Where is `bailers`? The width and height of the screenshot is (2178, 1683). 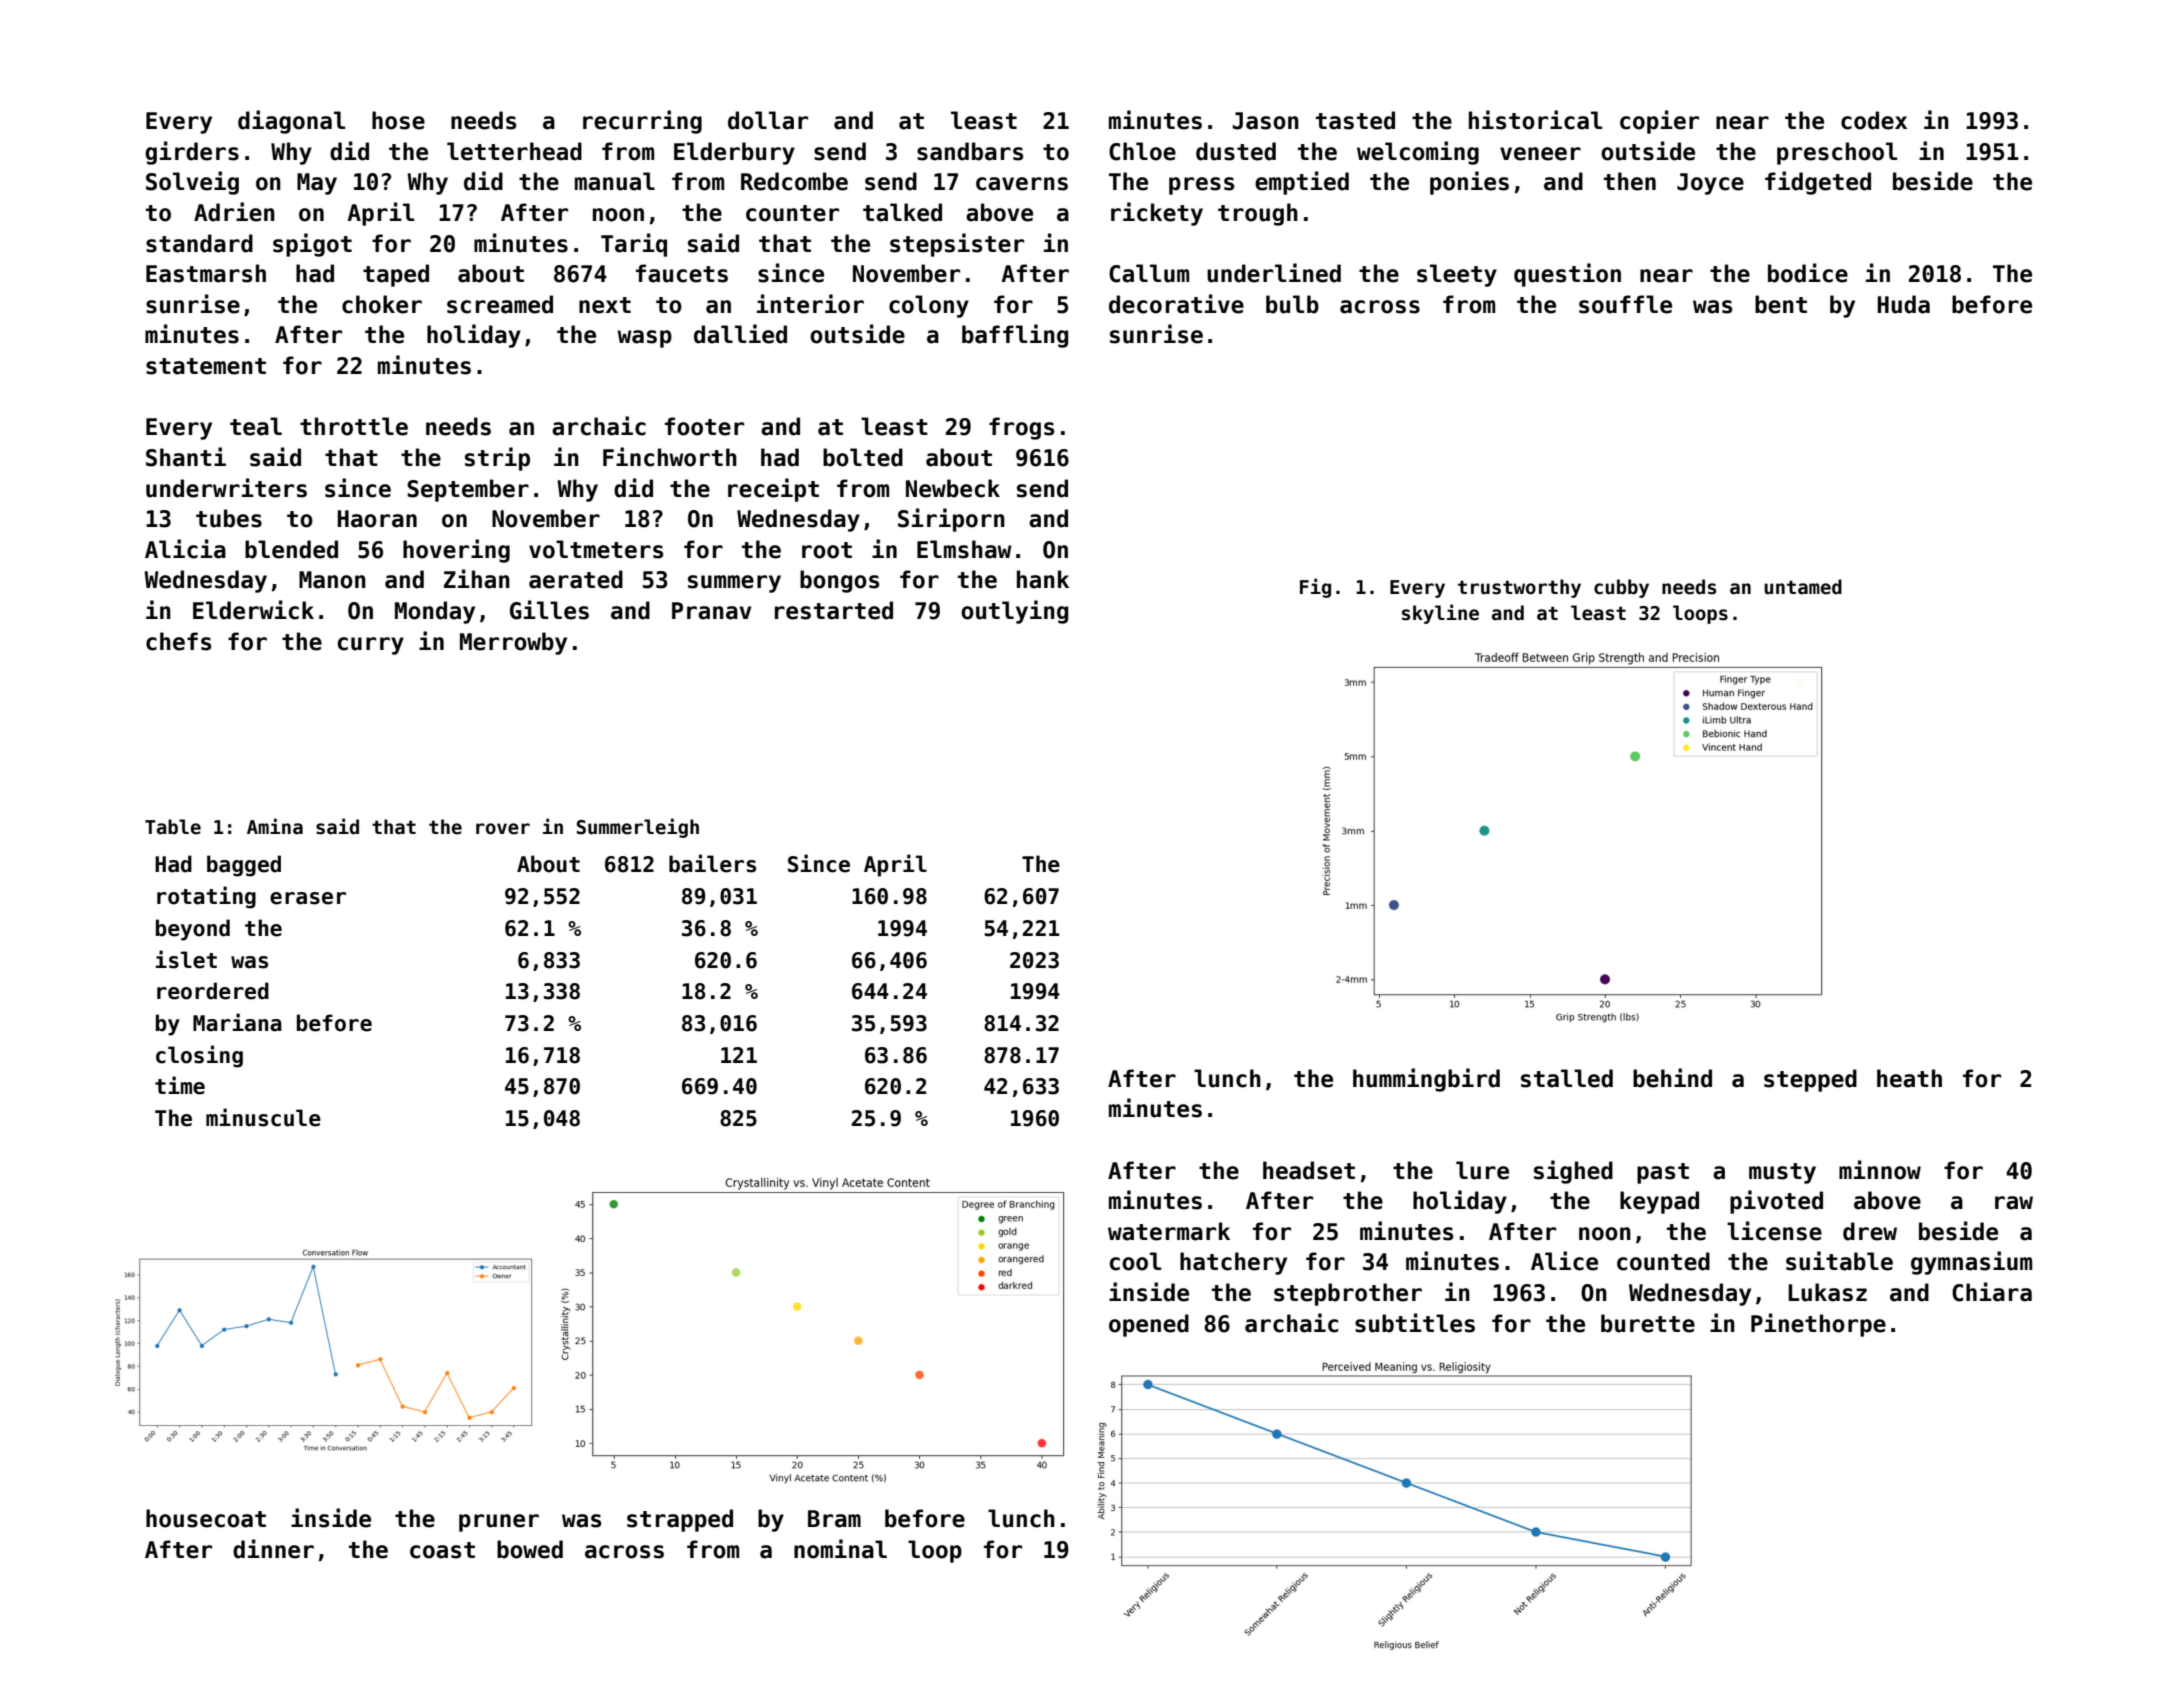 bailers is located at coordinates (712, 863).
